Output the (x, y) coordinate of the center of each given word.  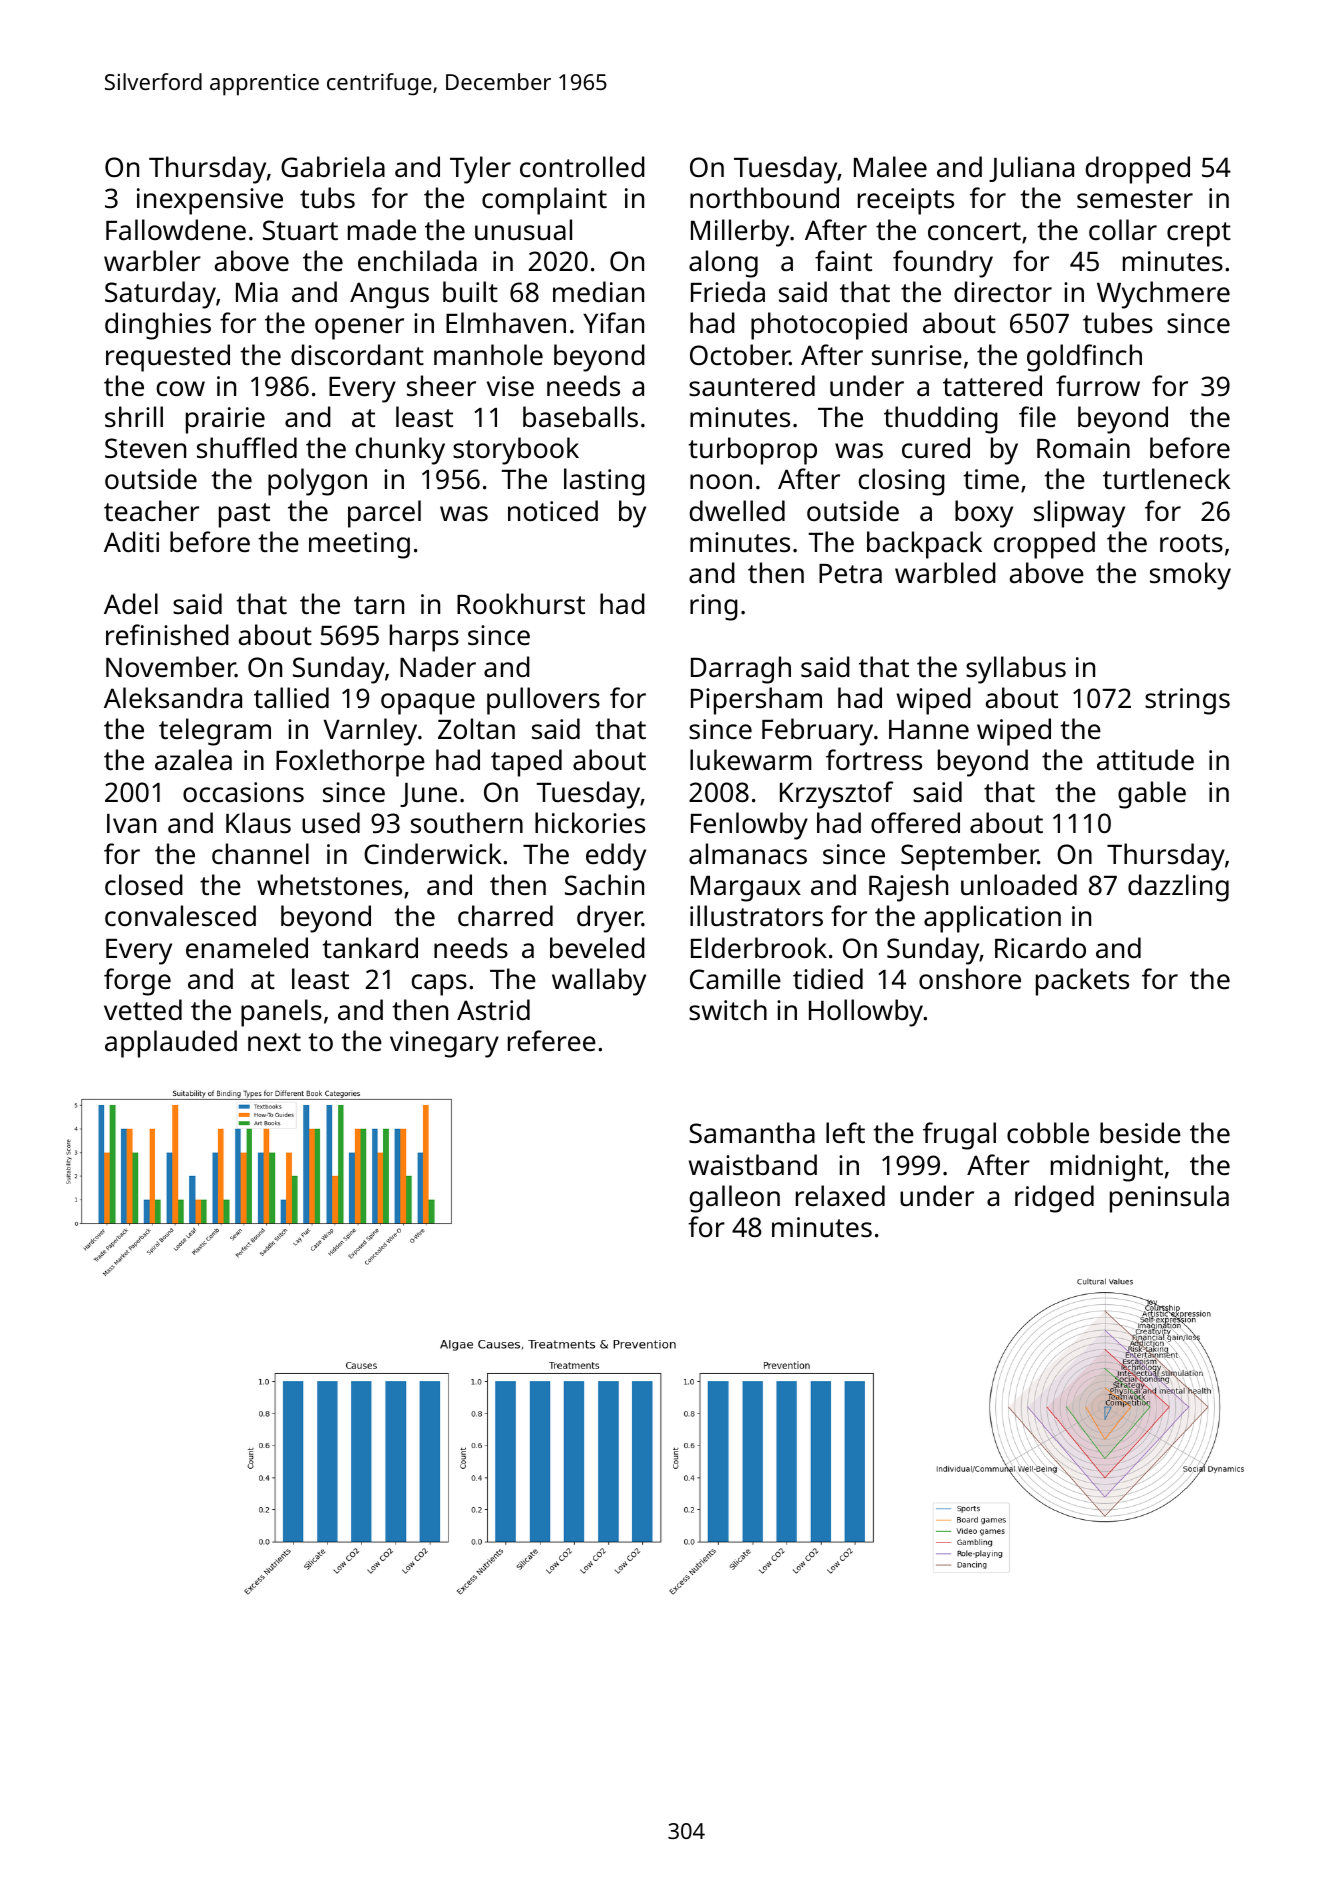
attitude (1145, 760)
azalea (193, 759)
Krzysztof (836, 795)
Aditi (131, 541)
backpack (924, 545)
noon (721, 481)
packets (1082, 982)
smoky (1190, 576)
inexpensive (210, 201)
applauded (171, 1044)
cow (181, 389)
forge (137, 982)
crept (1199, 234)
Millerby (740, 233)
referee (552, 1041)
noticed (553, 511)
